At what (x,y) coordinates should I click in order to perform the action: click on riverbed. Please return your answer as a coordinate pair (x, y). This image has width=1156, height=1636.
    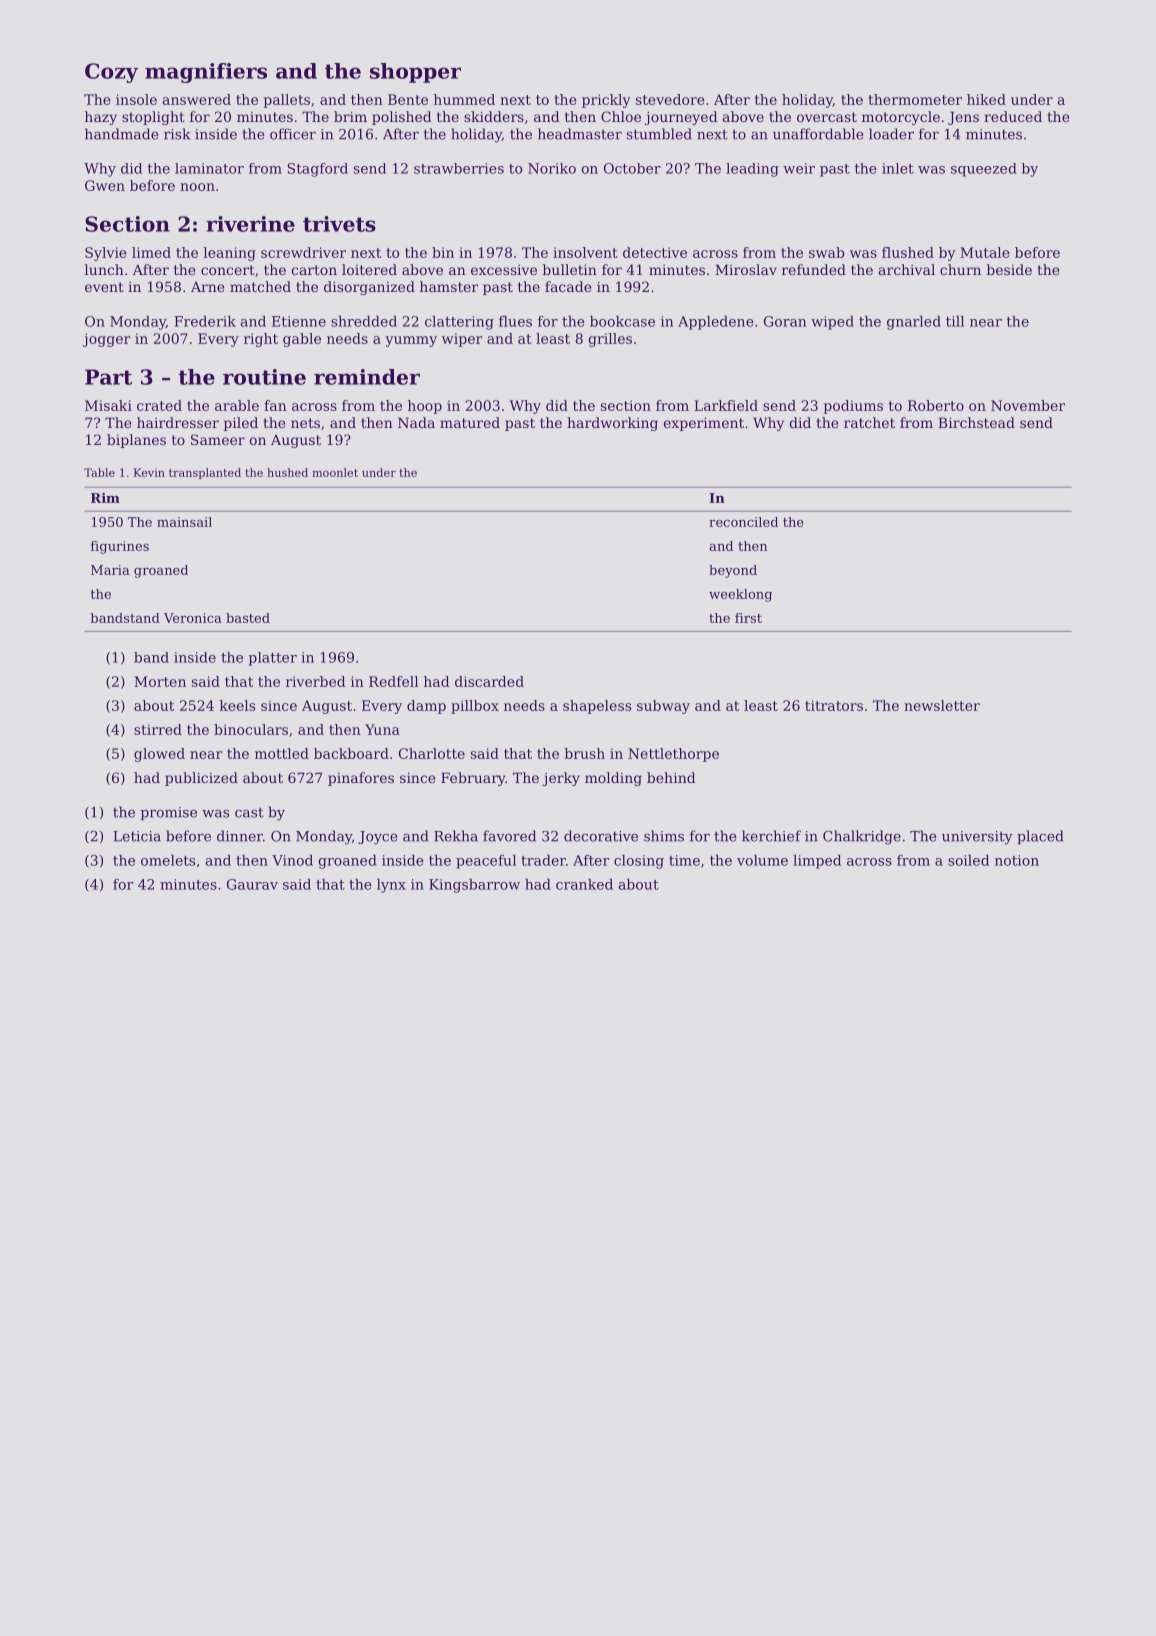
    Looking at the image, I should click on (315, 681).
